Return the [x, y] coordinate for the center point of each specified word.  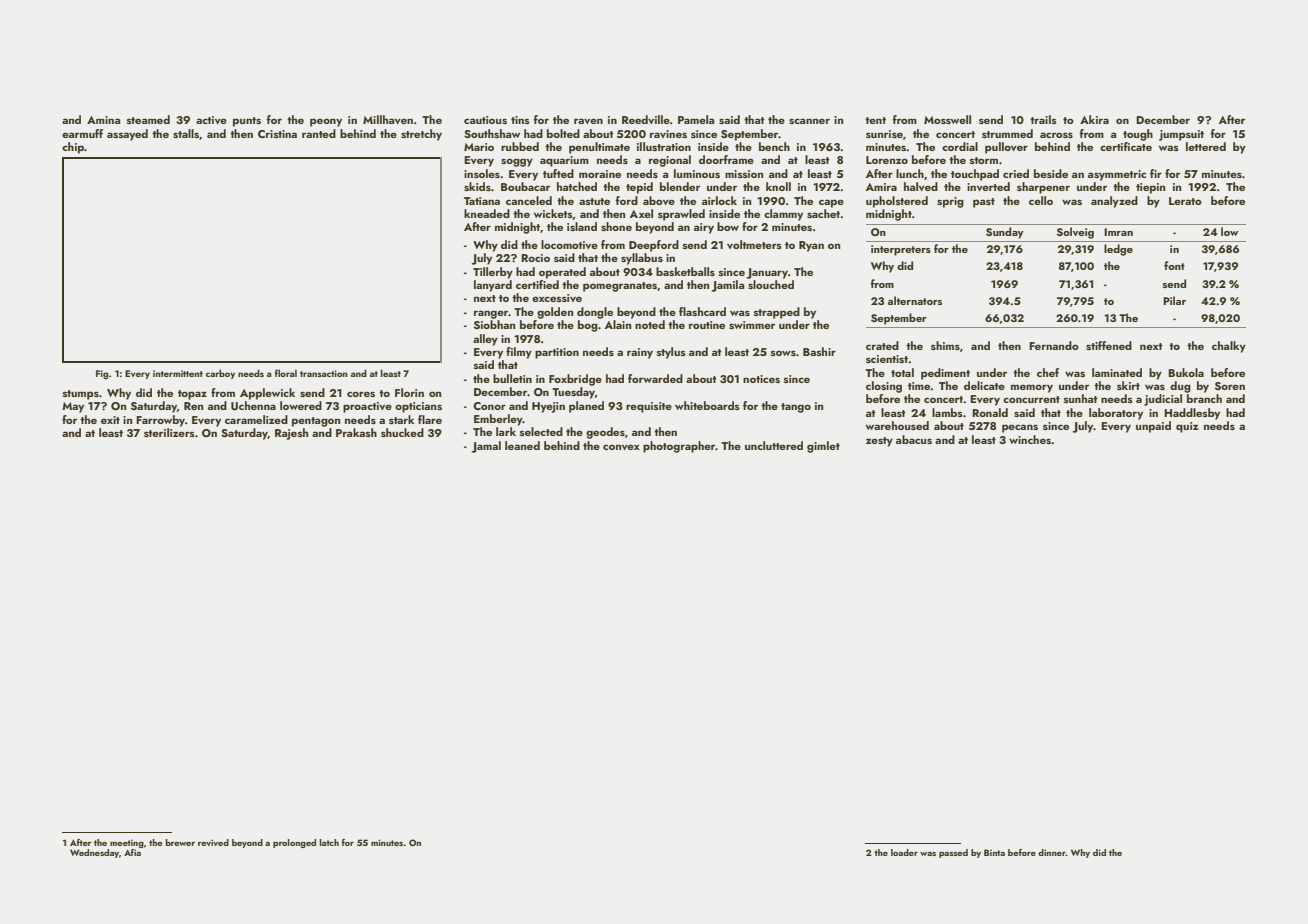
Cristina [277, 134]
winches [1030, 439]
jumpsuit [1181, 135]
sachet [824, 213]
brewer [180, 842]
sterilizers [169, 432]
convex [621, 447]
